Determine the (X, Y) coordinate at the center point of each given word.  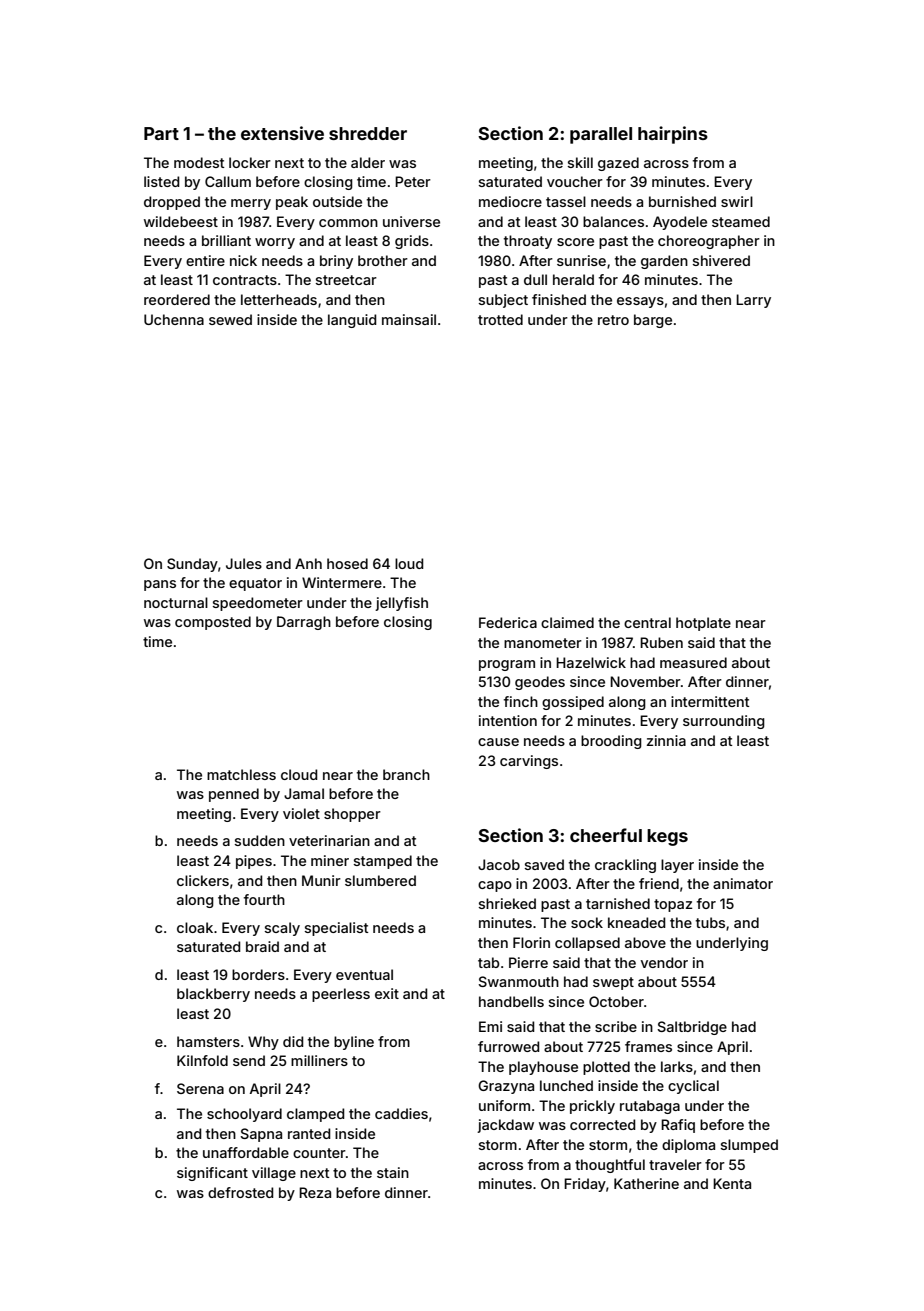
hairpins (673, 135)
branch (406, 774)
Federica (508, 622)
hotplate (703, 624)
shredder (368, 133)
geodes (540, 683)
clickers (203, 880)
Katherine (646, 1183)
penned (234, 795)
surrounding (724, 722)
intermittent (710, 701)
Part (161, 133)
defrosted (240, 1192)
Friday (585, 1185)
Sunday (192, 565)
